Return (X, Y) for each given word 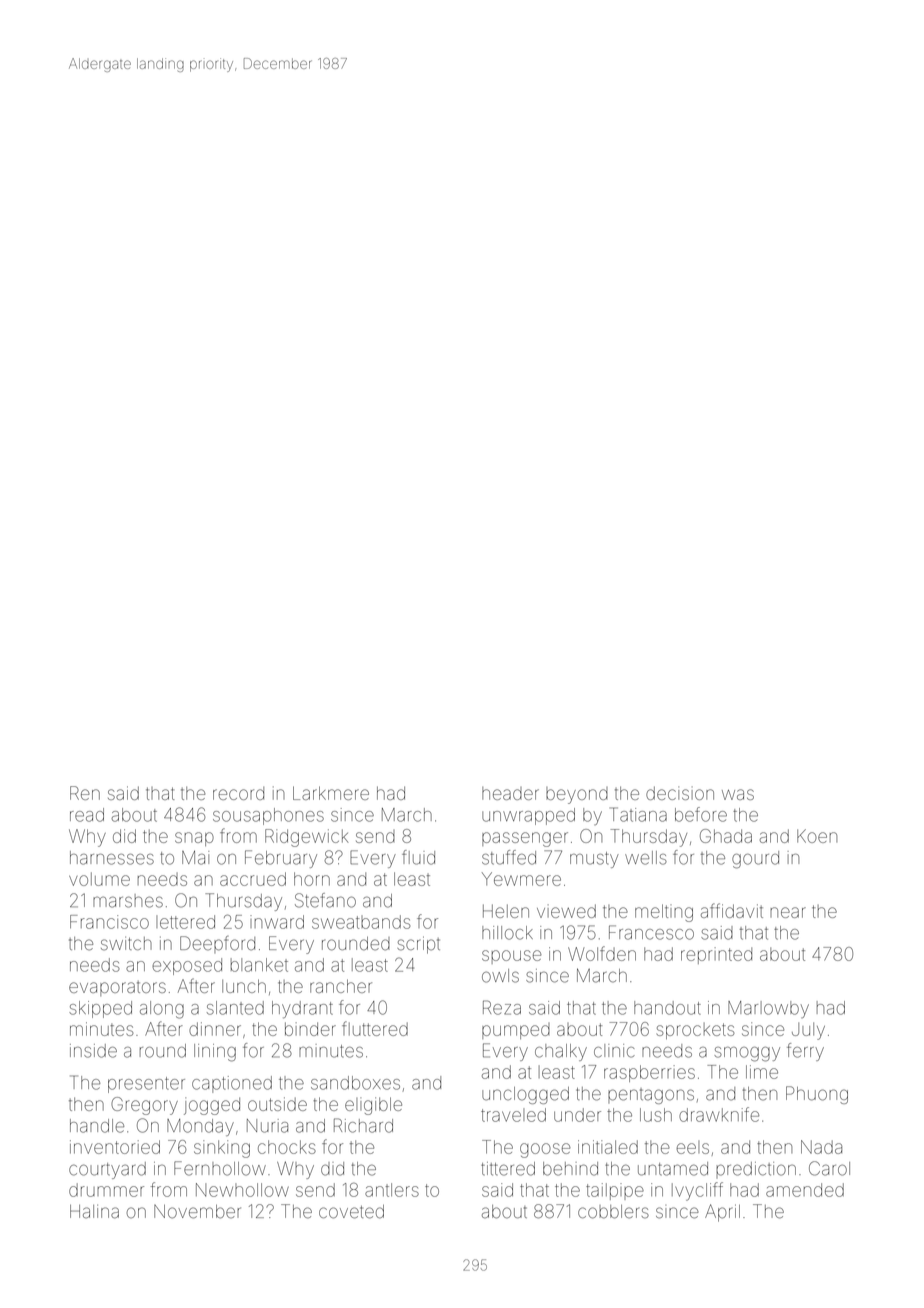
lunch (244, 986)
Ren (85, 793)
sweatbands (361, 922)
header (510, 793)
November (197, 1212)
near (788, 912)
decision (680, 793)
